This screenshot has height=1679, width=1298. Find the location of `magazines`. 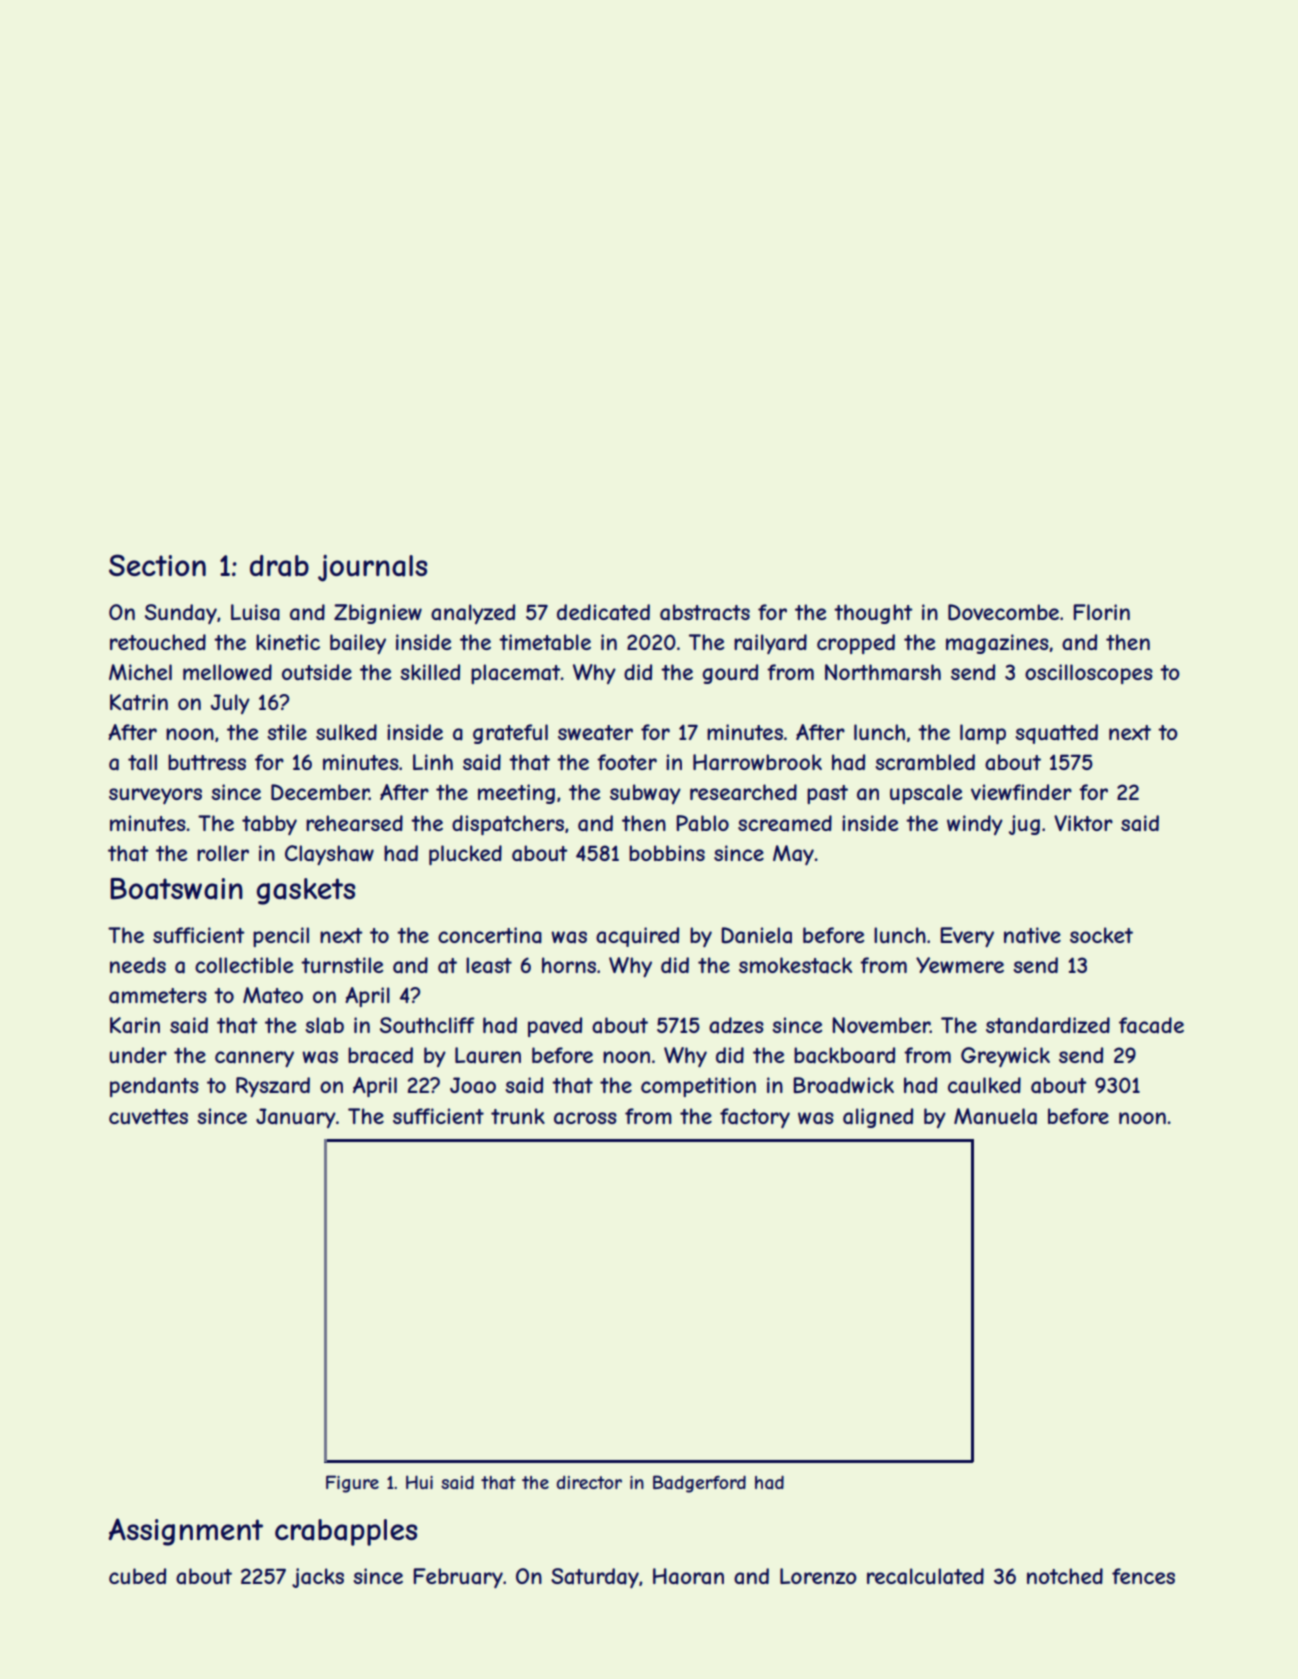

magazines is located at coordinates (997, 644).
